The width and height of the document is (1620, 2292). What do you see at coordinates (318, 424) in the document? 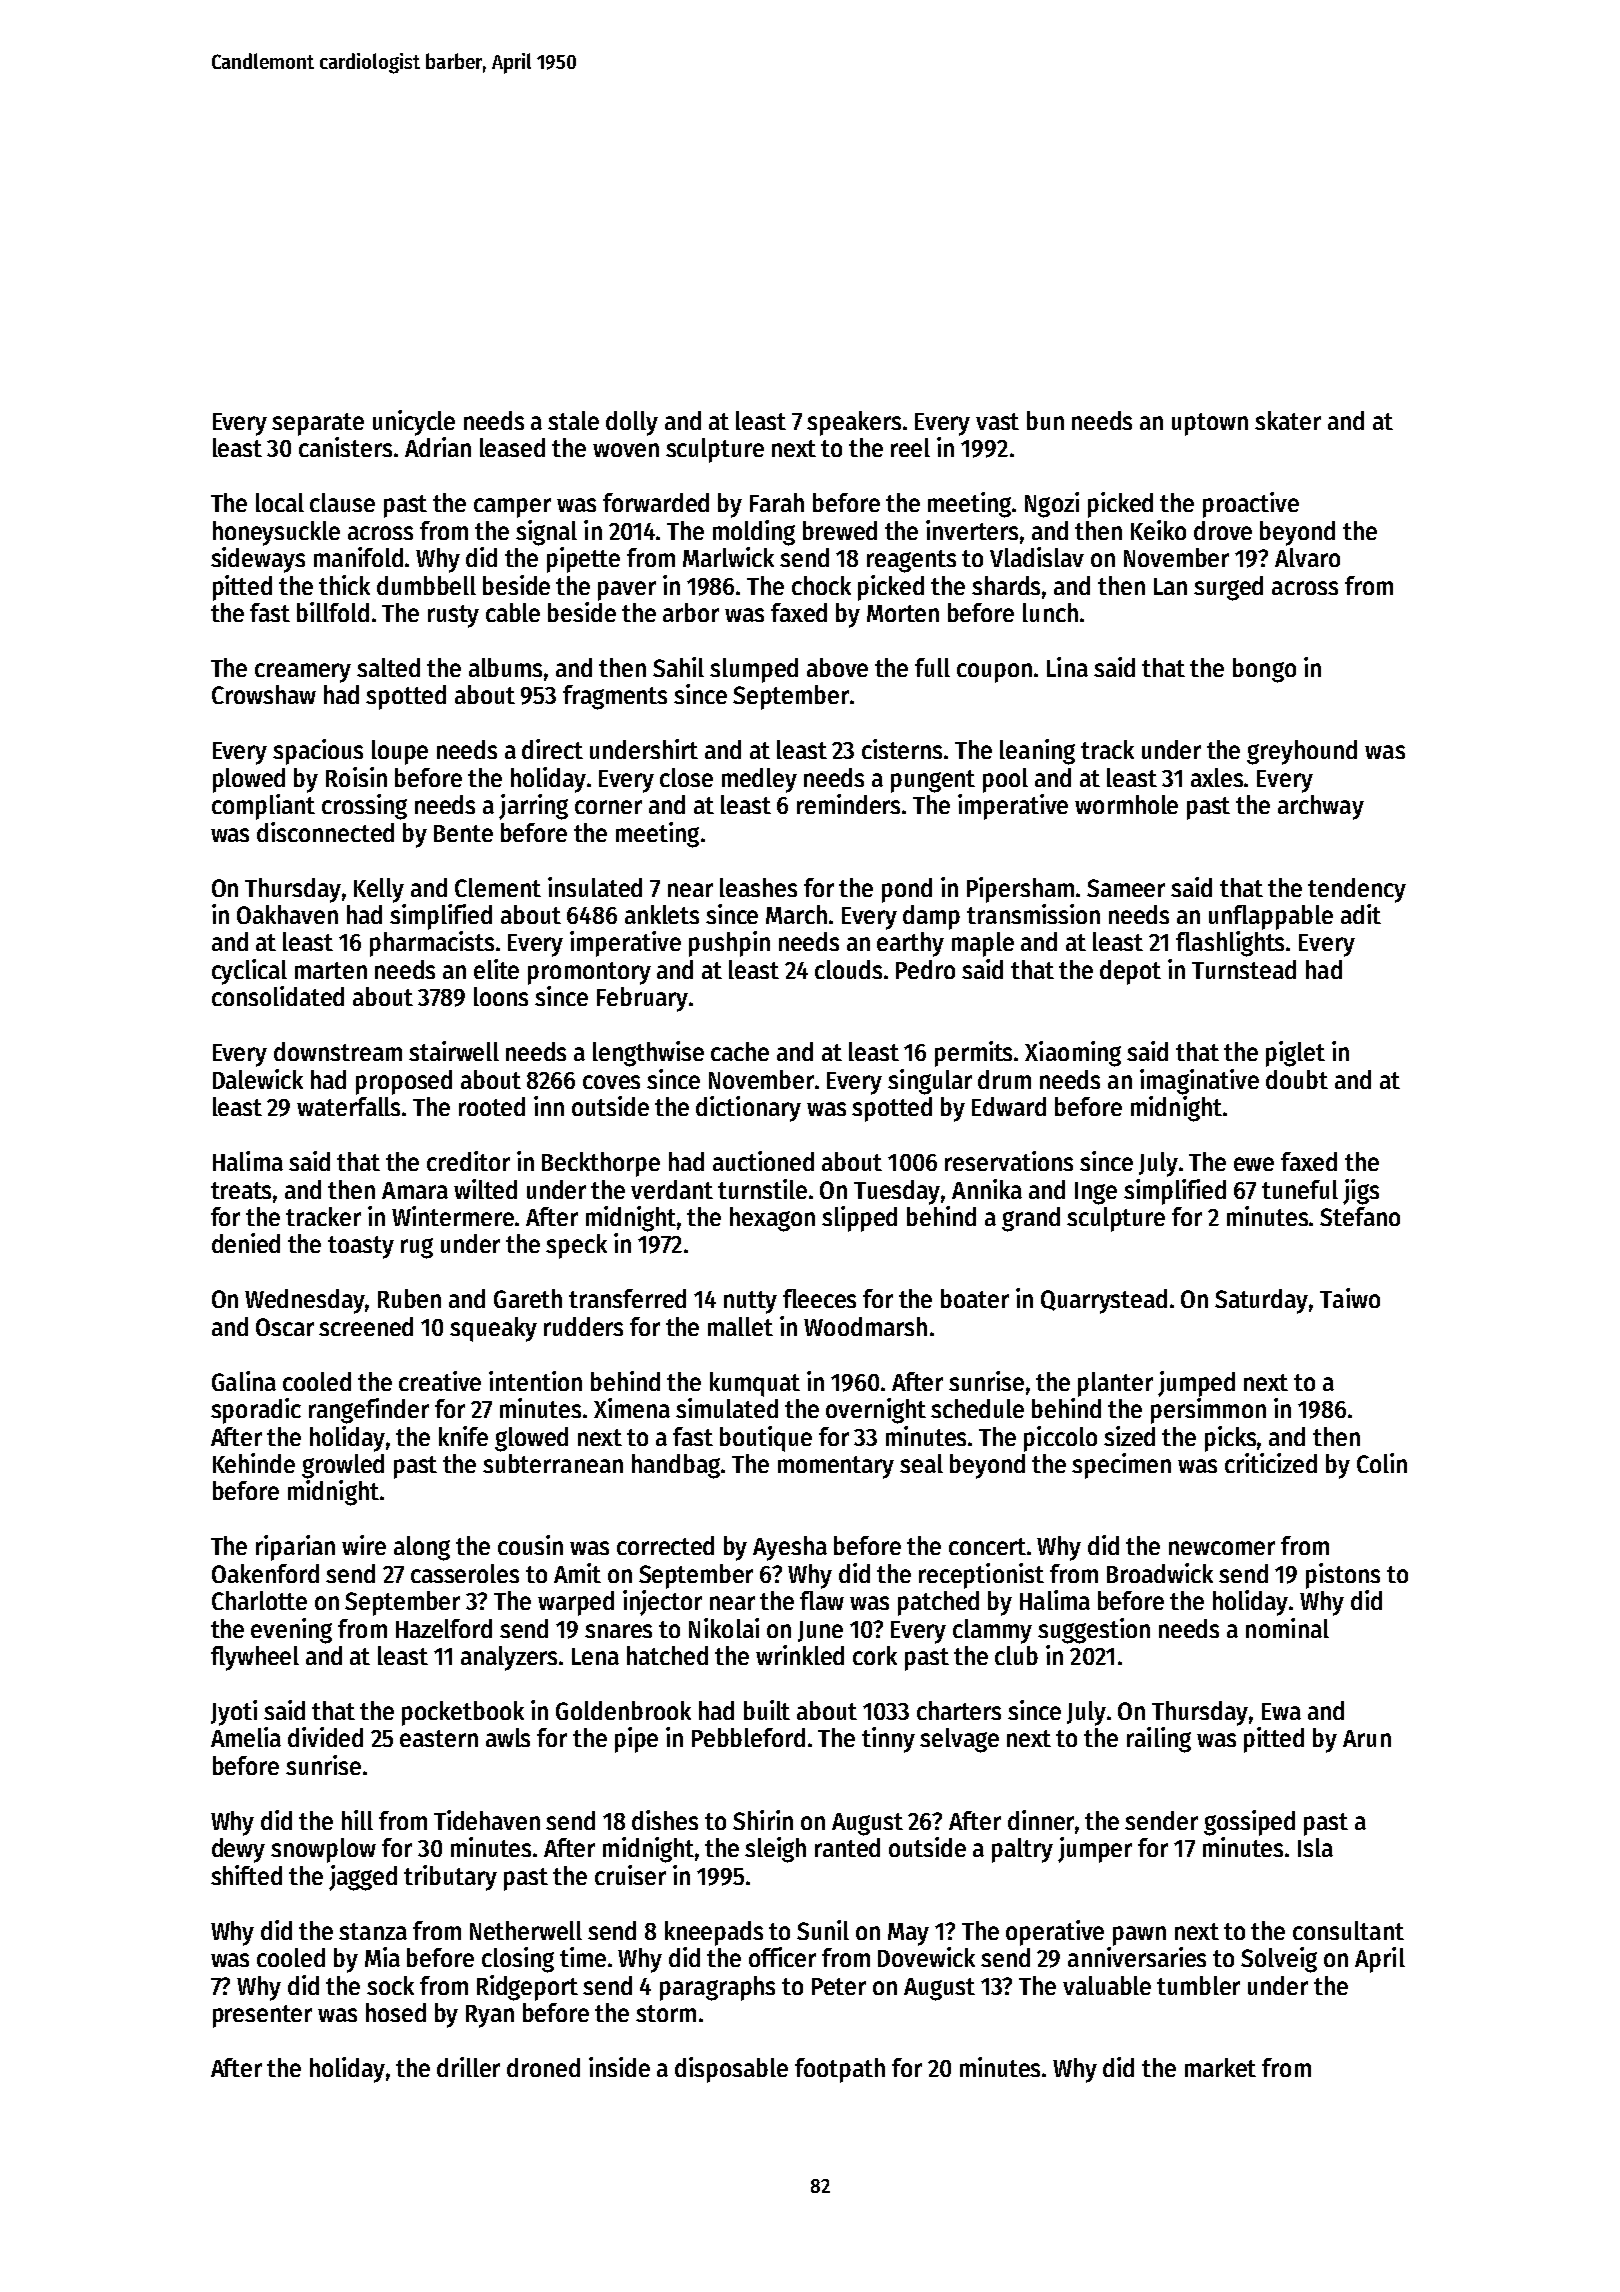
I see `separate` at bounding box center [318, 424].
